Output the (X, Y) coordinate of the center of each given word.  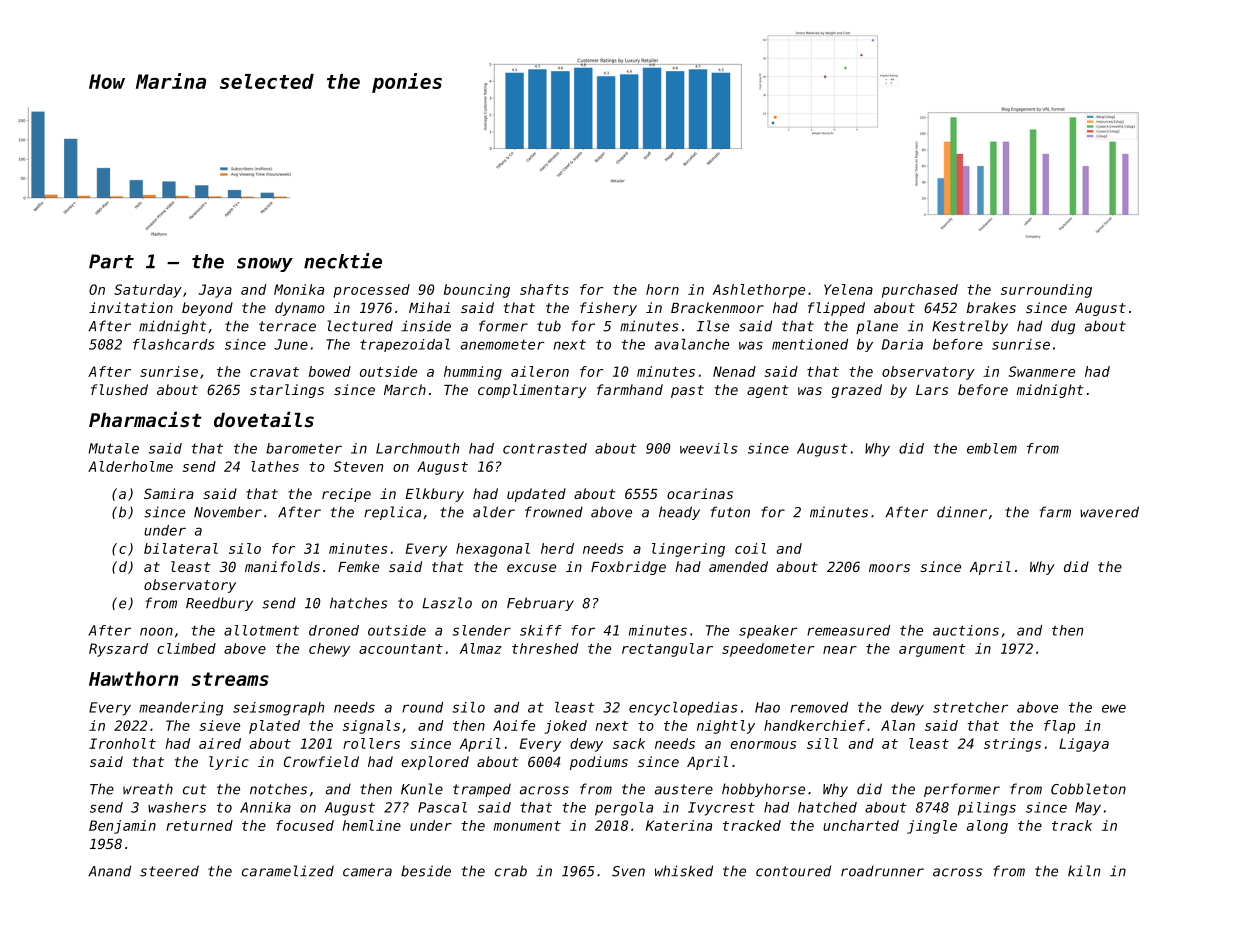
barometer (304, 448)
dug (1063, 327)
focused (305, 825)
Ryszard (118, 650)
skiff (541, 630)
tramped (482, 790)
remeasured (848, 630)
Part (111, 261)
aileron (540, 371)
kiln (1084, 871)
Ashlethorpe (759, 291)
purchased (920, 291)
